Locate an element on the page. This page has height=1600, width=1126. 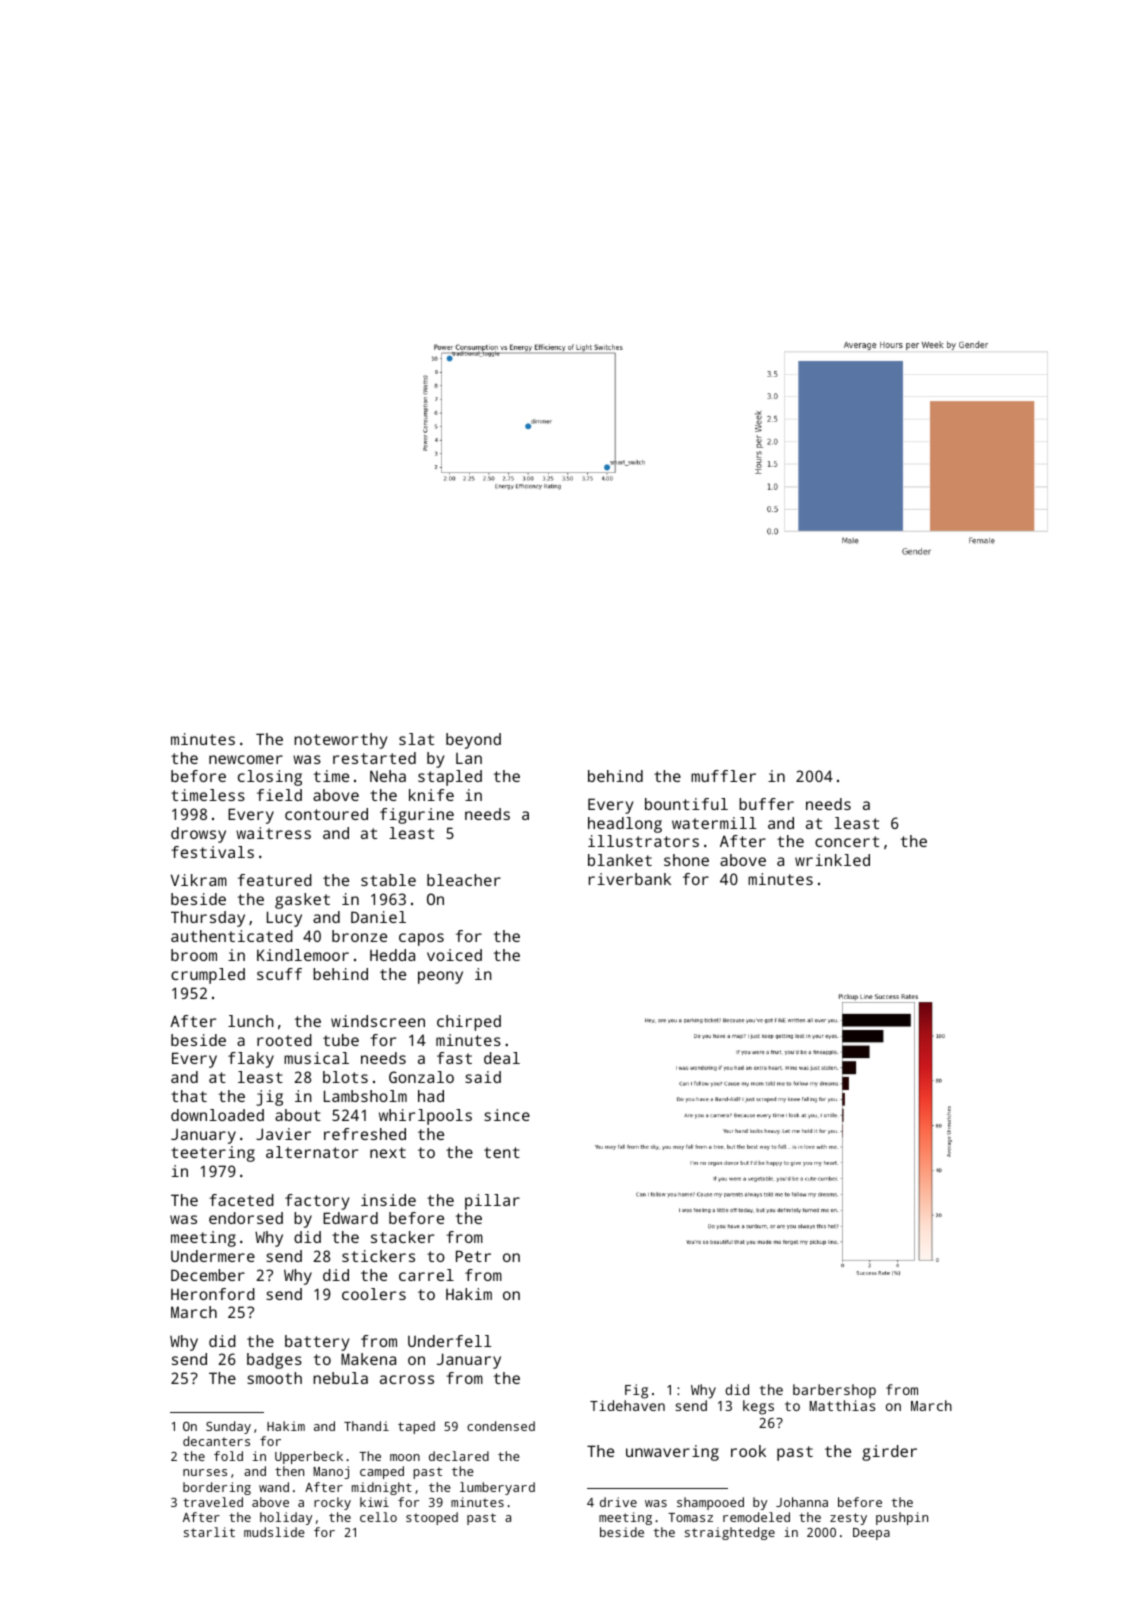
carrel is located at coordinates (426, 1275).
